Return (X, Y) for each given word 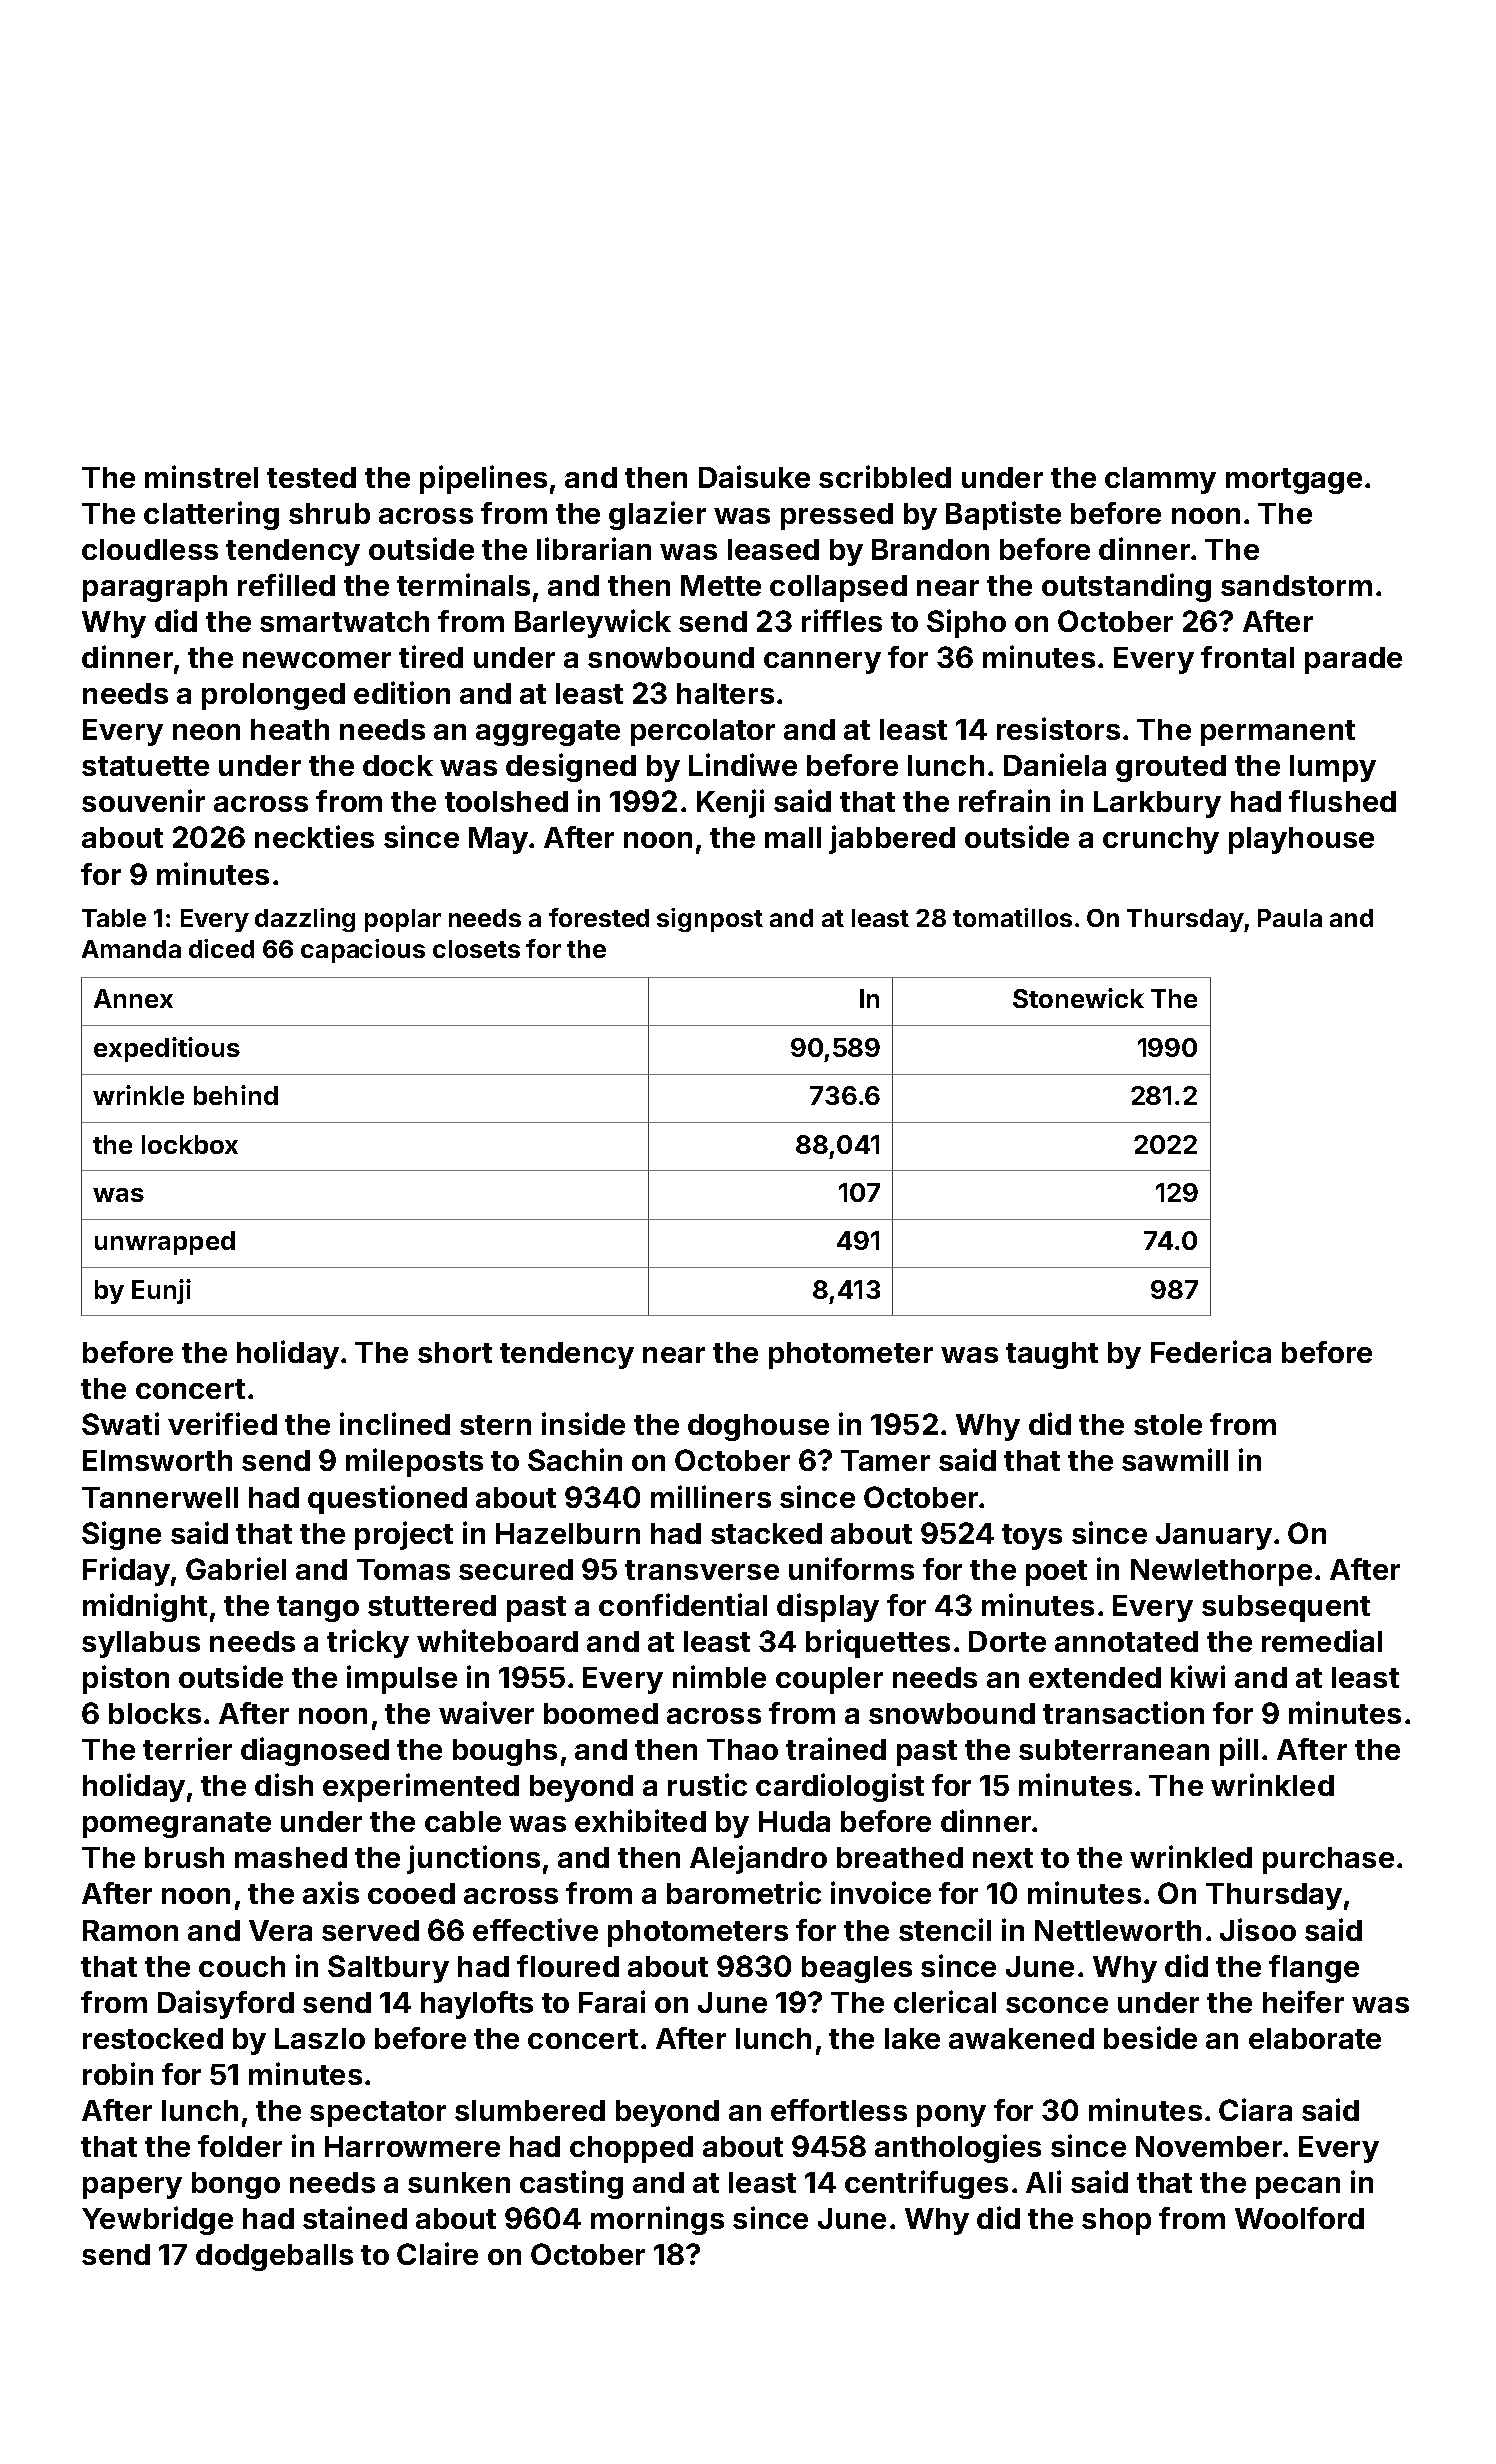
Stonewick (1078, 998)
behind (236, 1095)
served (370, 1930)
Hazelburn (568, 1533)
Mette (721, 585)
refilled (286, 584)
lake (912, 2038)
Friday (126, 1571)
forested (599, 917)
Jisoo (1258, 1929)
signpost (710, 920)
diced (221, 948)
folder (240, 2146)
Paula (1290, 918)
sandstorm (1296, 585)
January (1214, 1536)
